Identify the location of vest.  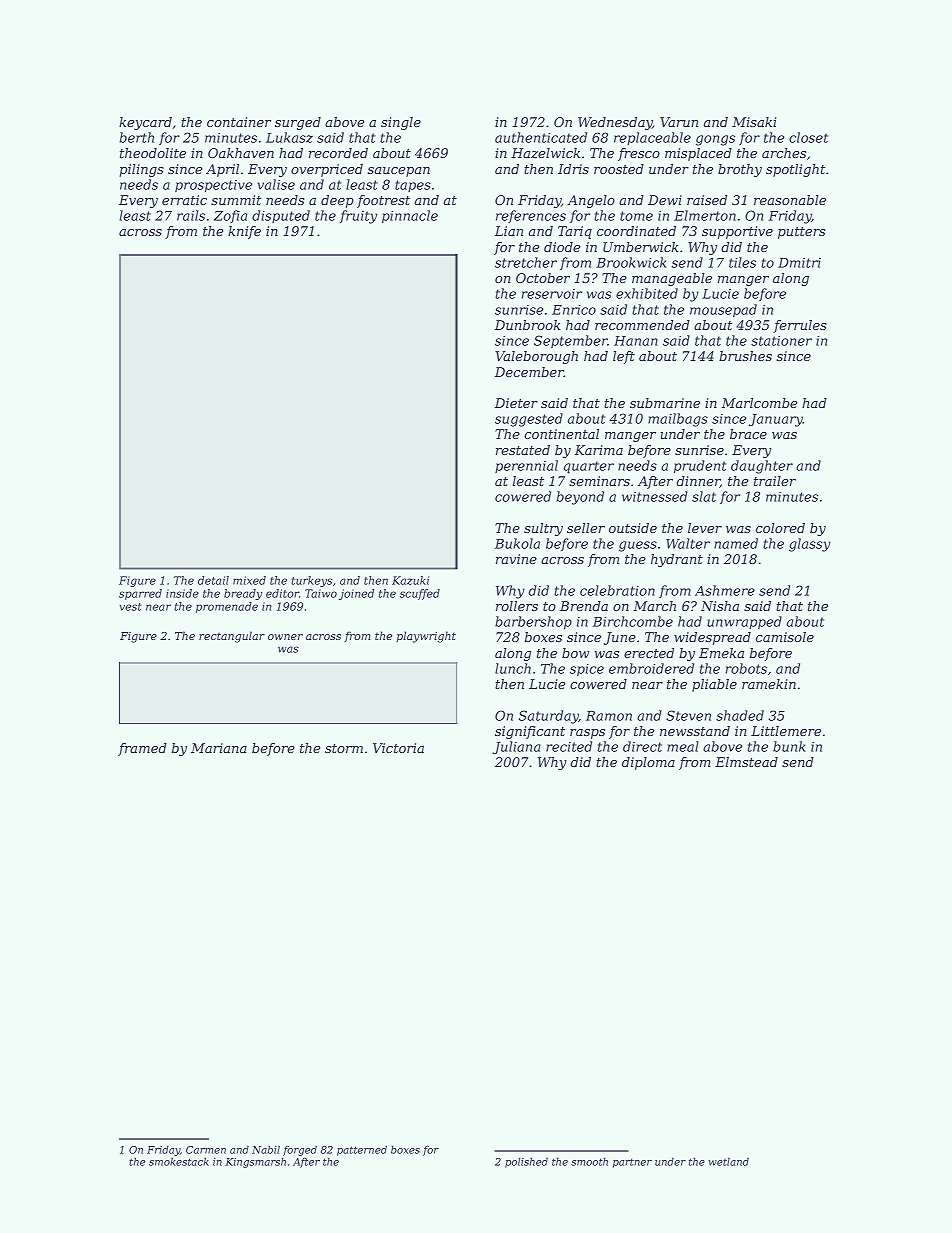
(131, 607).
